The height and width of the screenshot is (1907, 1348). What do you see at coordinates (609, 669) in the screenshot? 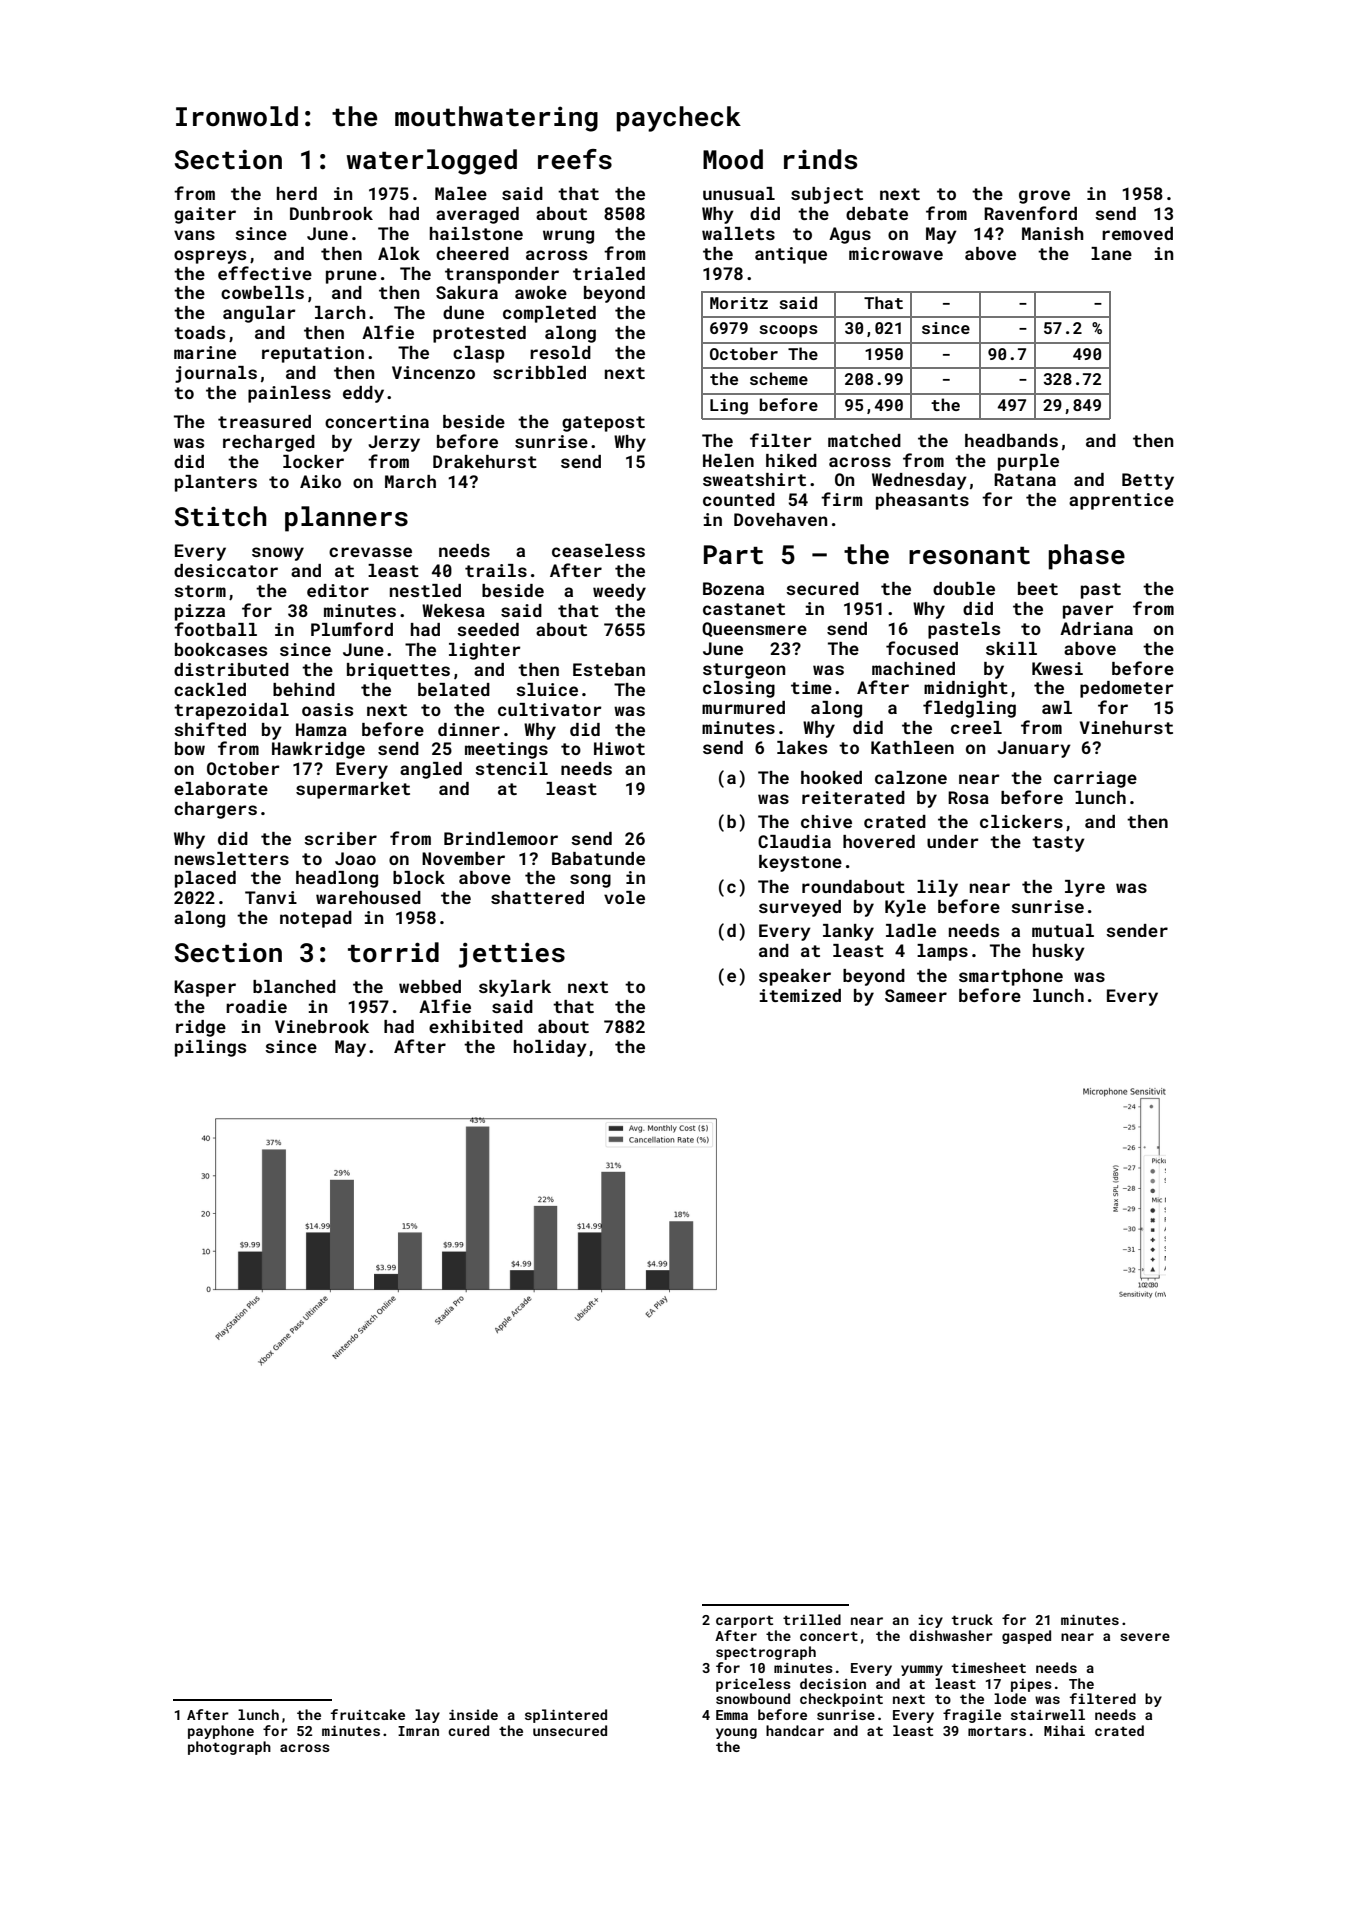
I see `Esteban` at bounding box center [609, 669].
